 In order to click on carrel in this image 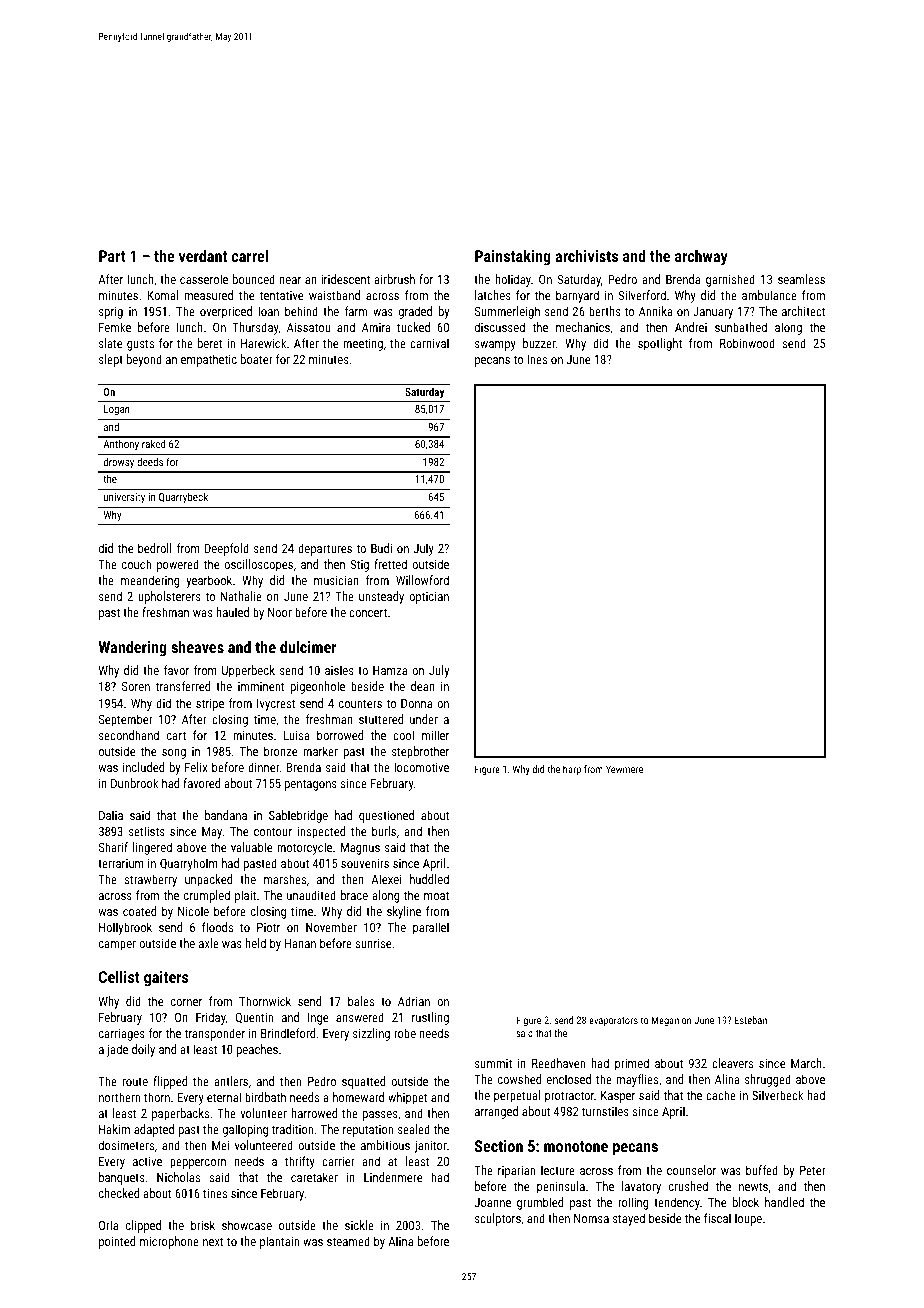, I will do `click(250, 256)`.
